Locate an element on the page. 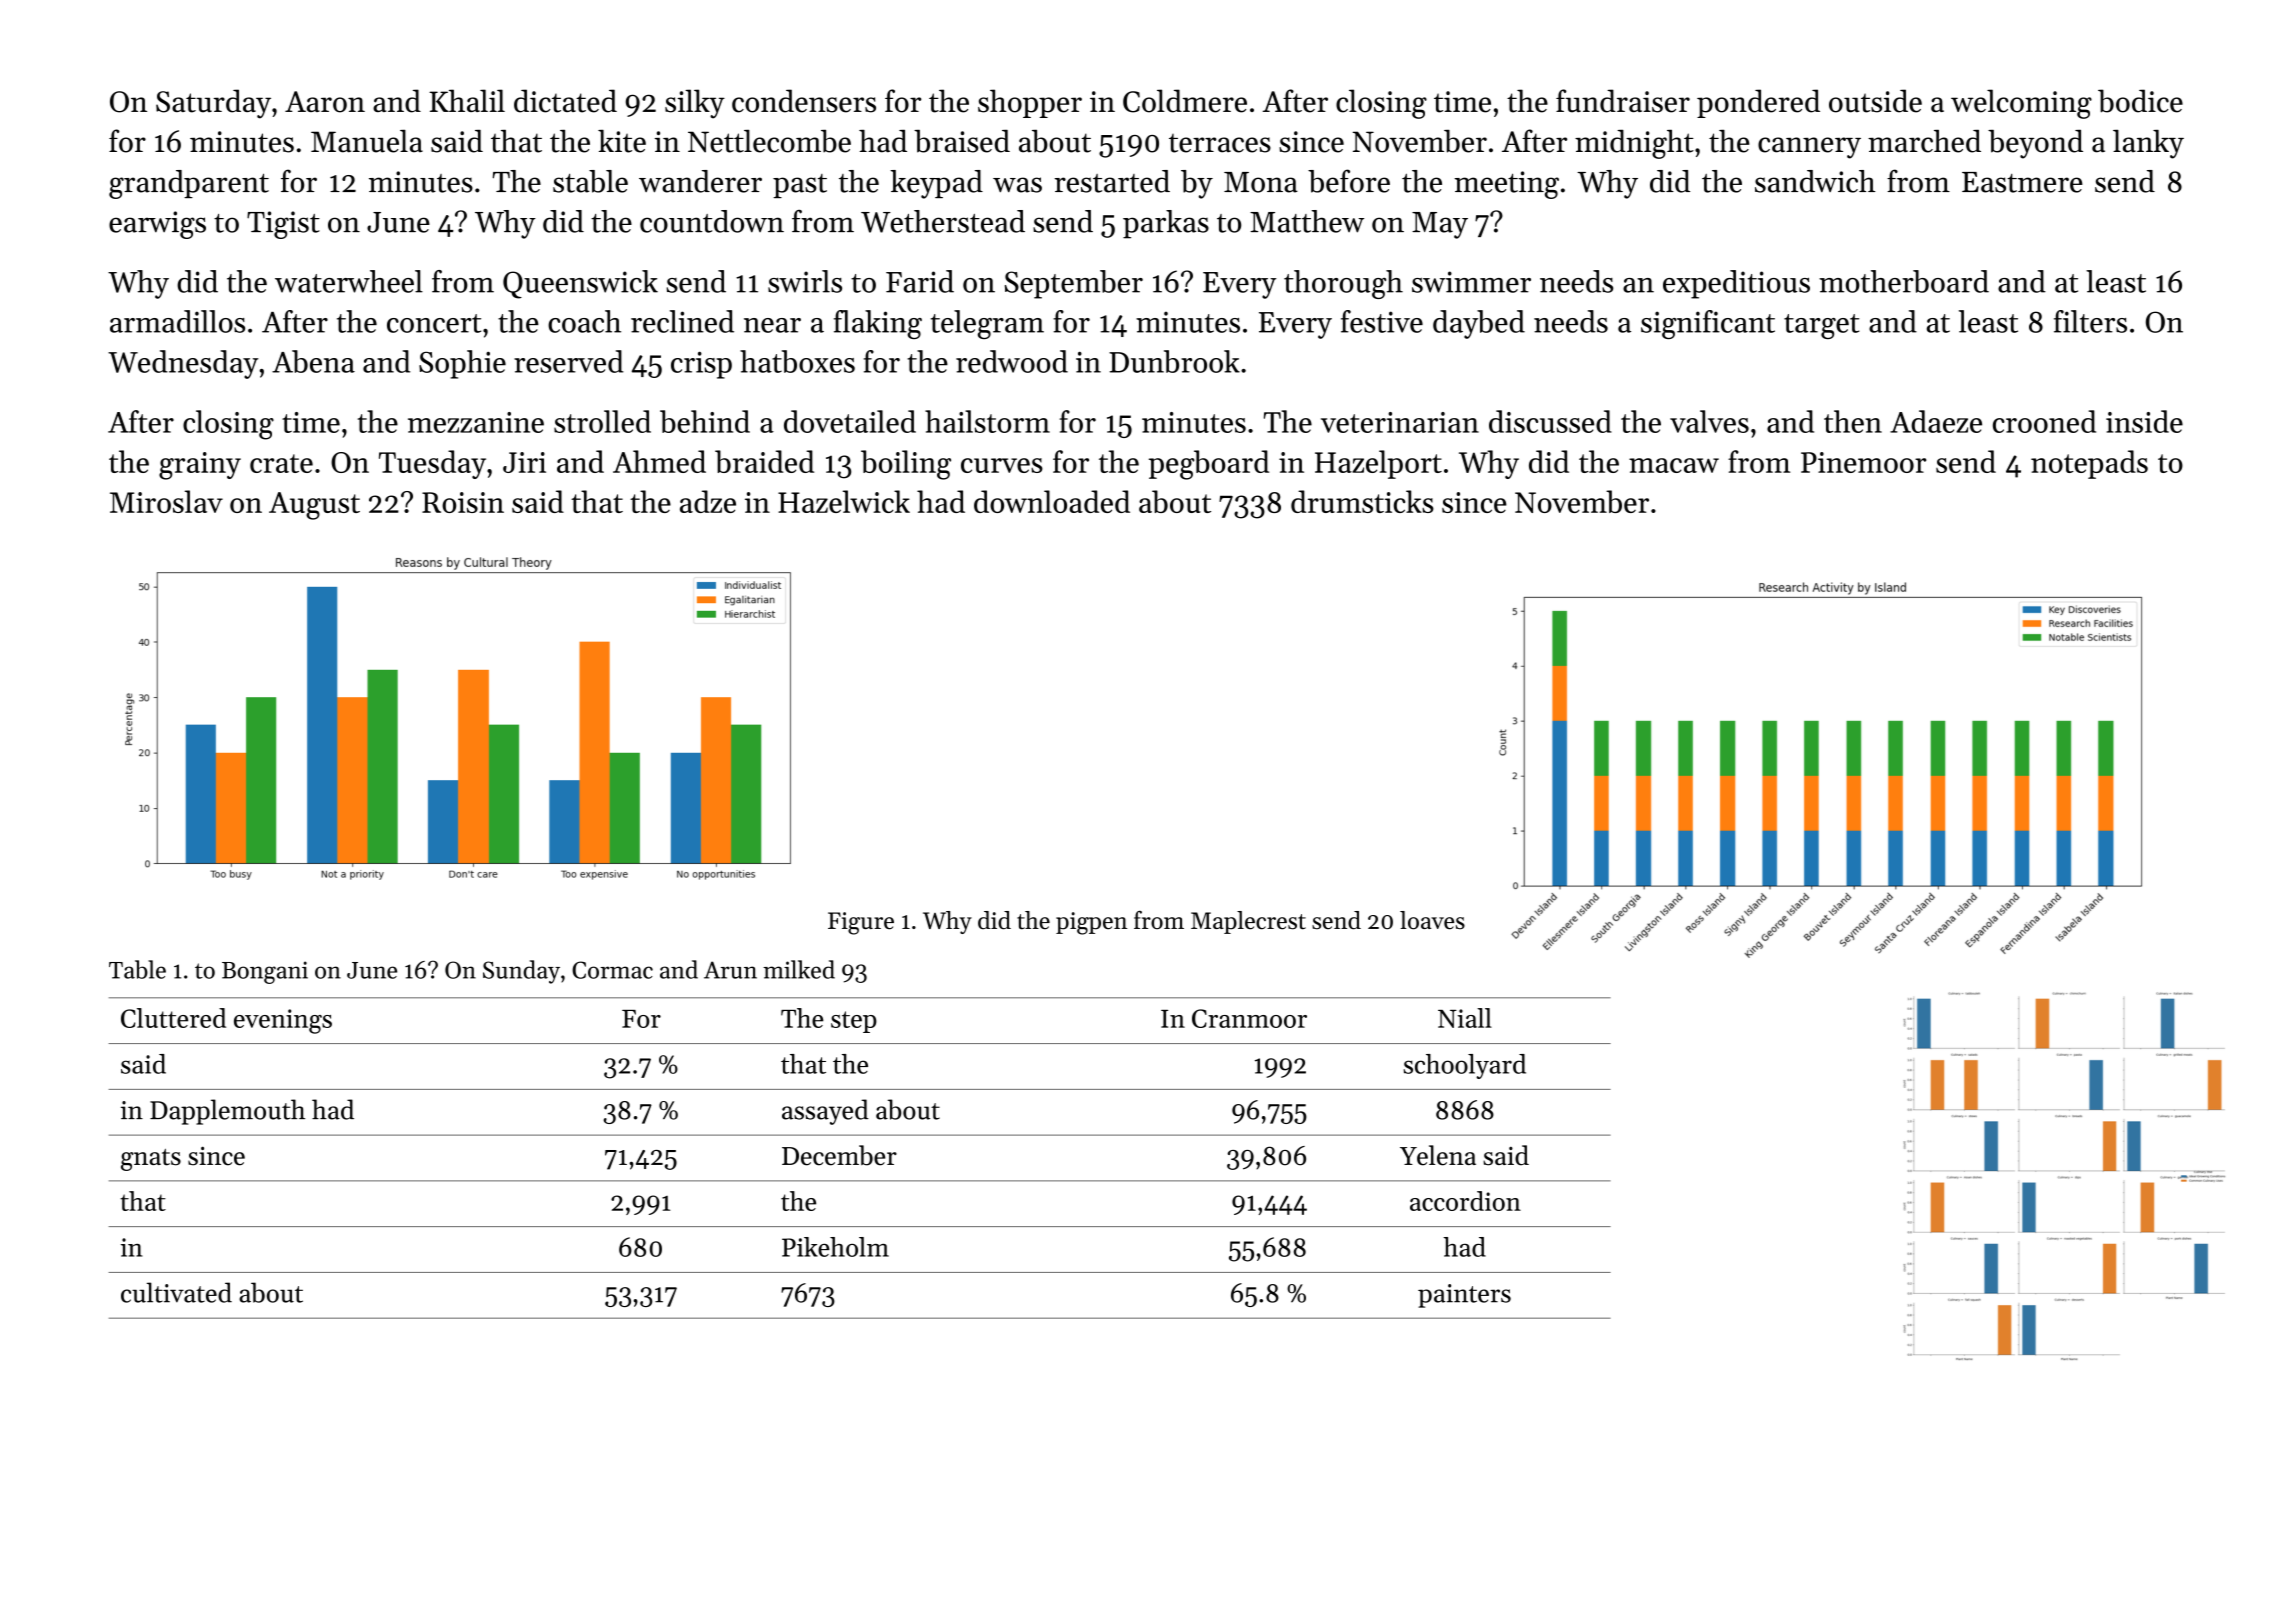  Pikeholm is located at coordinates (835, 1247).
